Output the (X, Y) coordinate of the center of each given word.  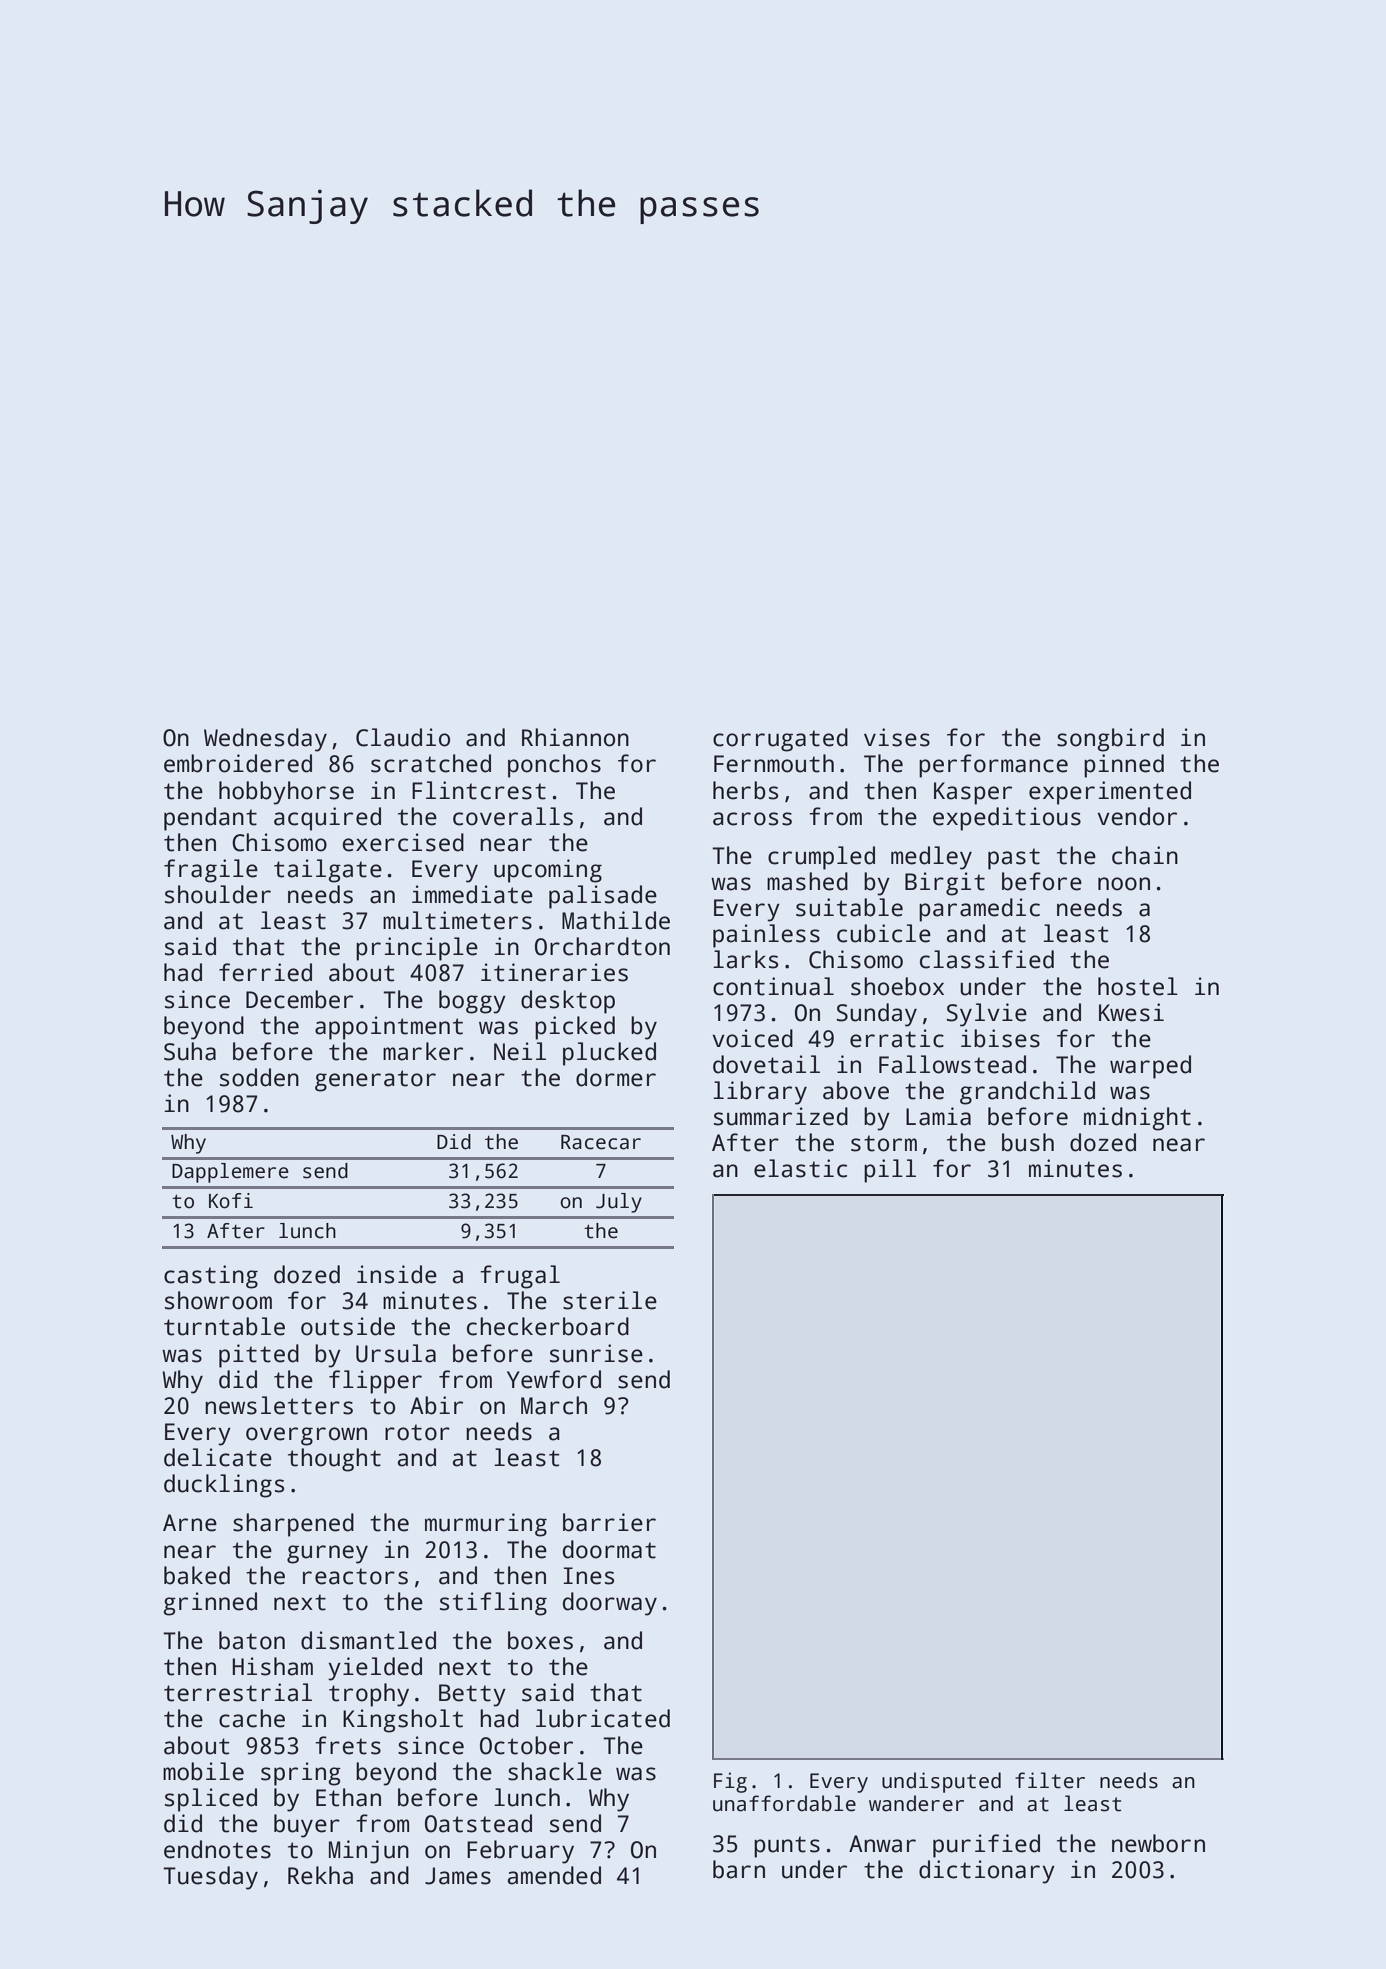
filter (1050, 1780)
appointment (389, 1028)
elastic (800, 1168)
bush (1028, 1142)
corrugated (780, 740)
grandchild (1027, 1093)
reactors (355, 1576)
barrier (609, 1522)
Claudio (403, 737)
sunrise (596, 1353)
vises (897, 737)
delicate (218, 1457)
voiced (752, 1038)
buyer (307, 1826)
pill (890, 1171)
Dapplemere (230, 1173)
